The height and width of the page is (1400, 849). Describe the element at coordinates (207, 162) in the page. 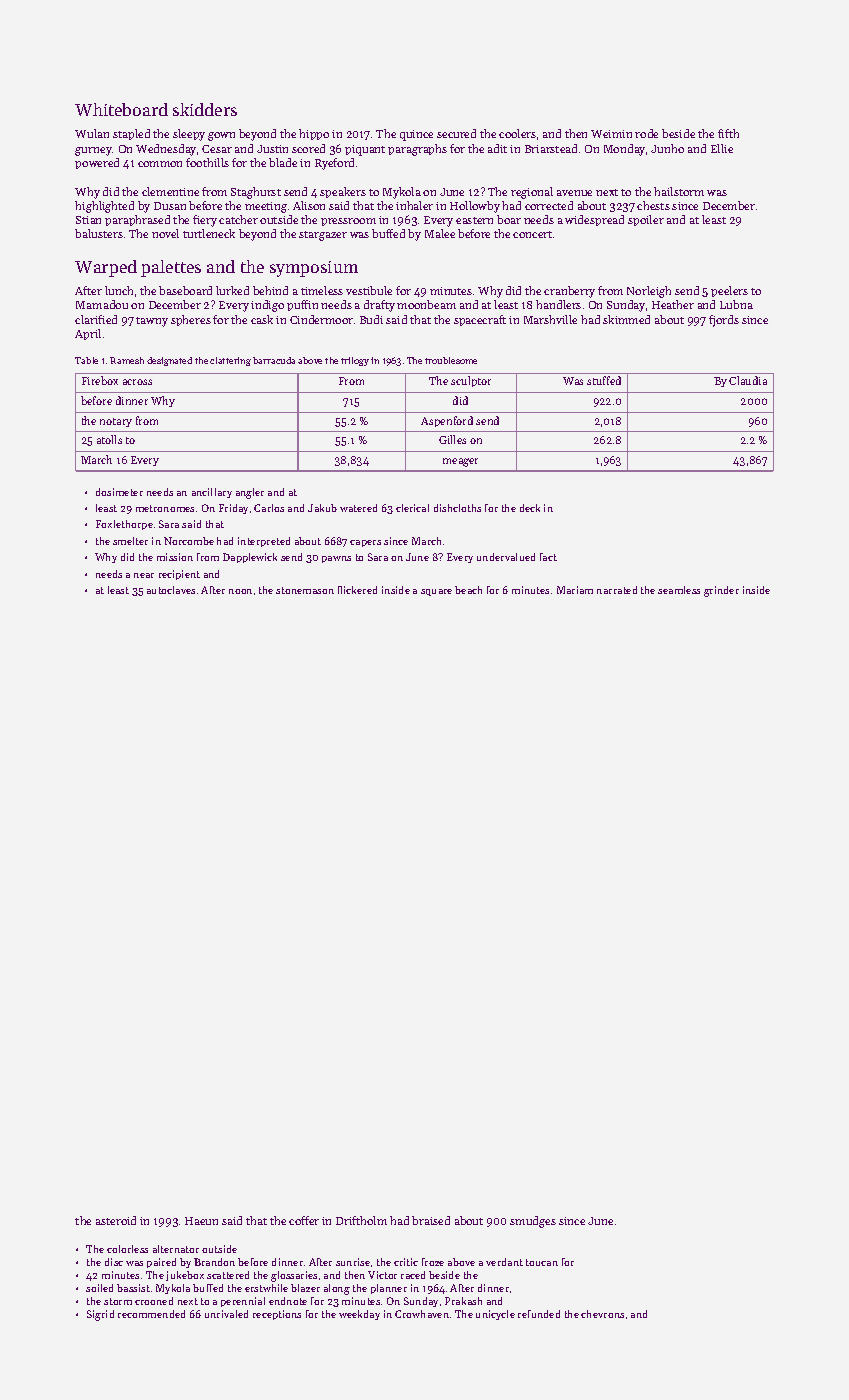

I see `foothills` at that location.
